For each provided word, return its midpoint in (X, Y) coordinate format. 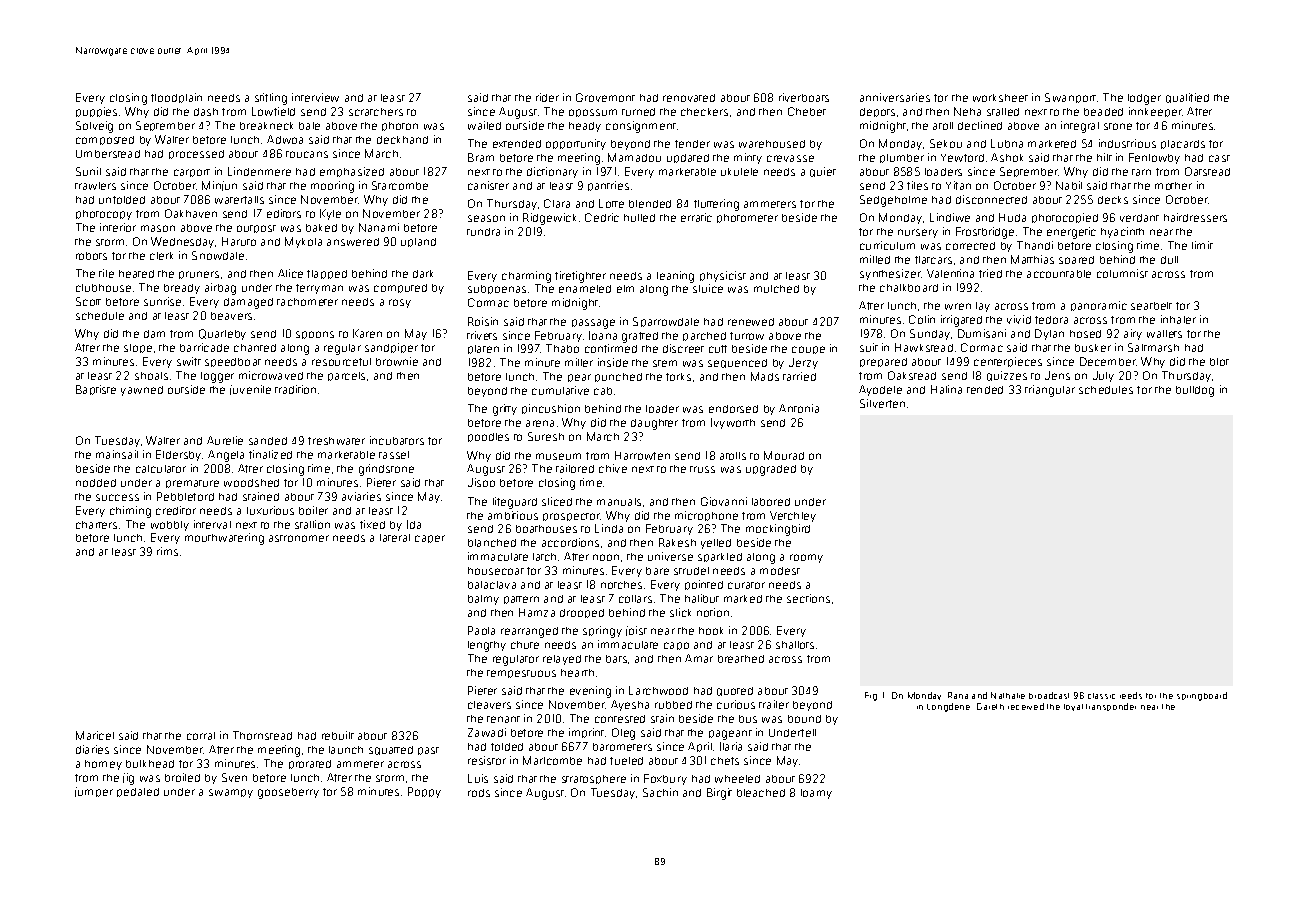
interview (315, 97)
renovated (689, 98)
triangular (1050, 391)
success (117, 497)
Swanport (1070, 98)
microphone (706, 516)
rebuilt (338, 735)
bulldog (1195, 391)
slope (138, 348)
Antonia (799, 408)
